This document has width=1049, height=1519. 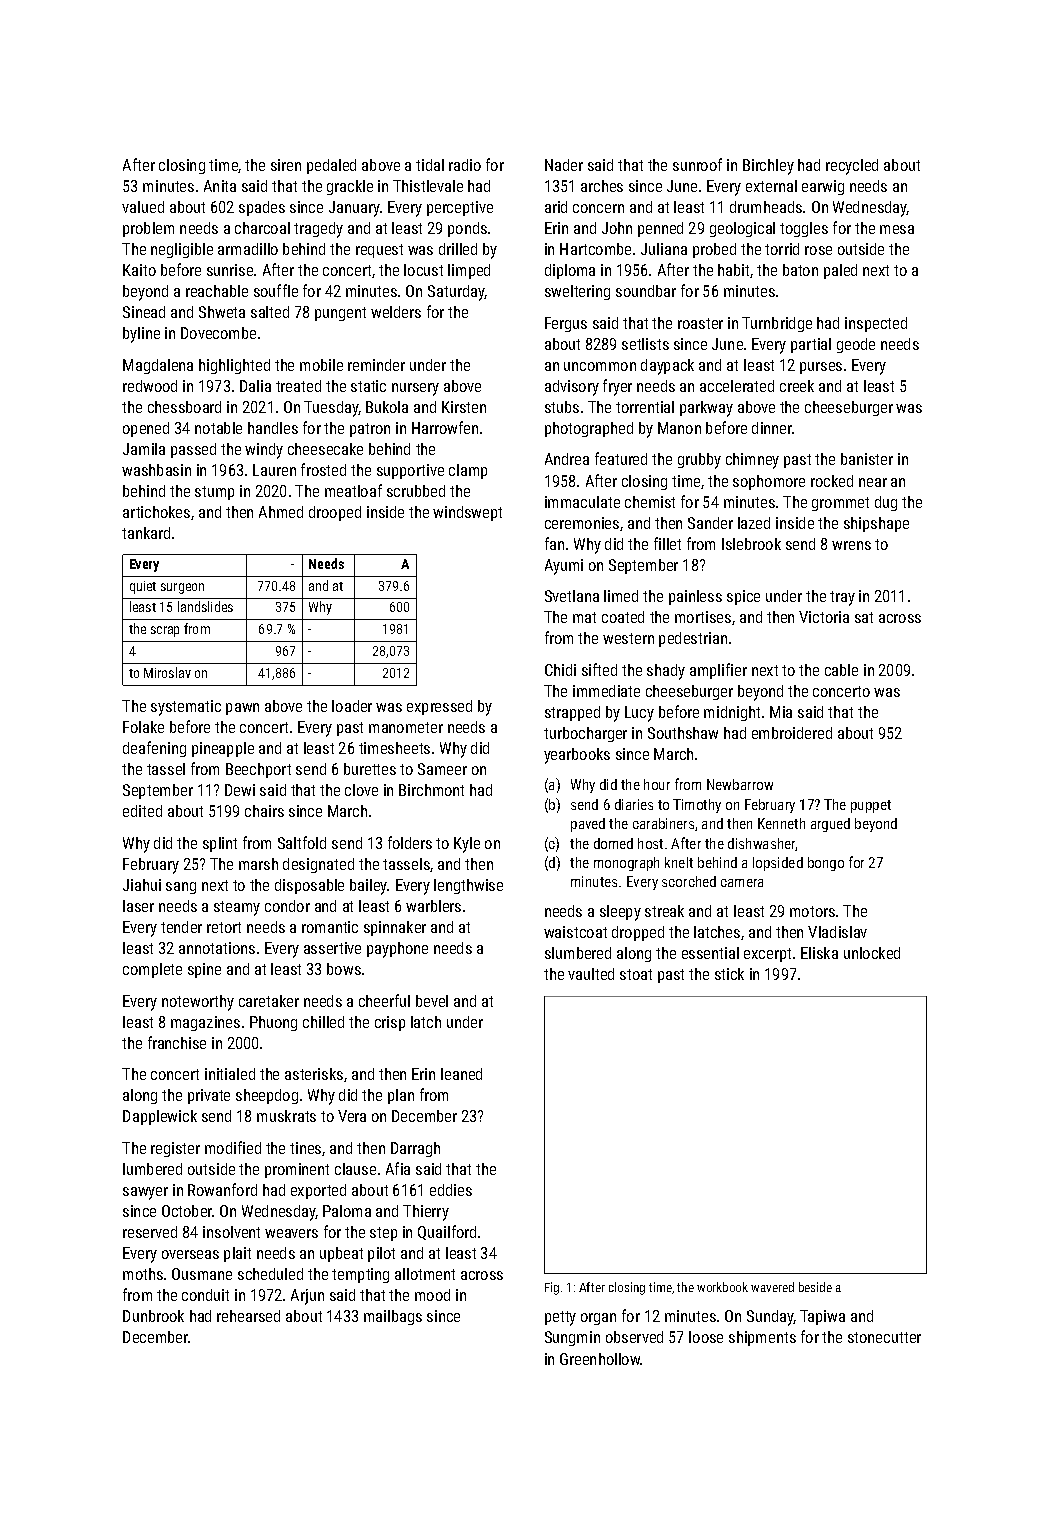 I want to click on unlocked, so click(x=872, y=953).
